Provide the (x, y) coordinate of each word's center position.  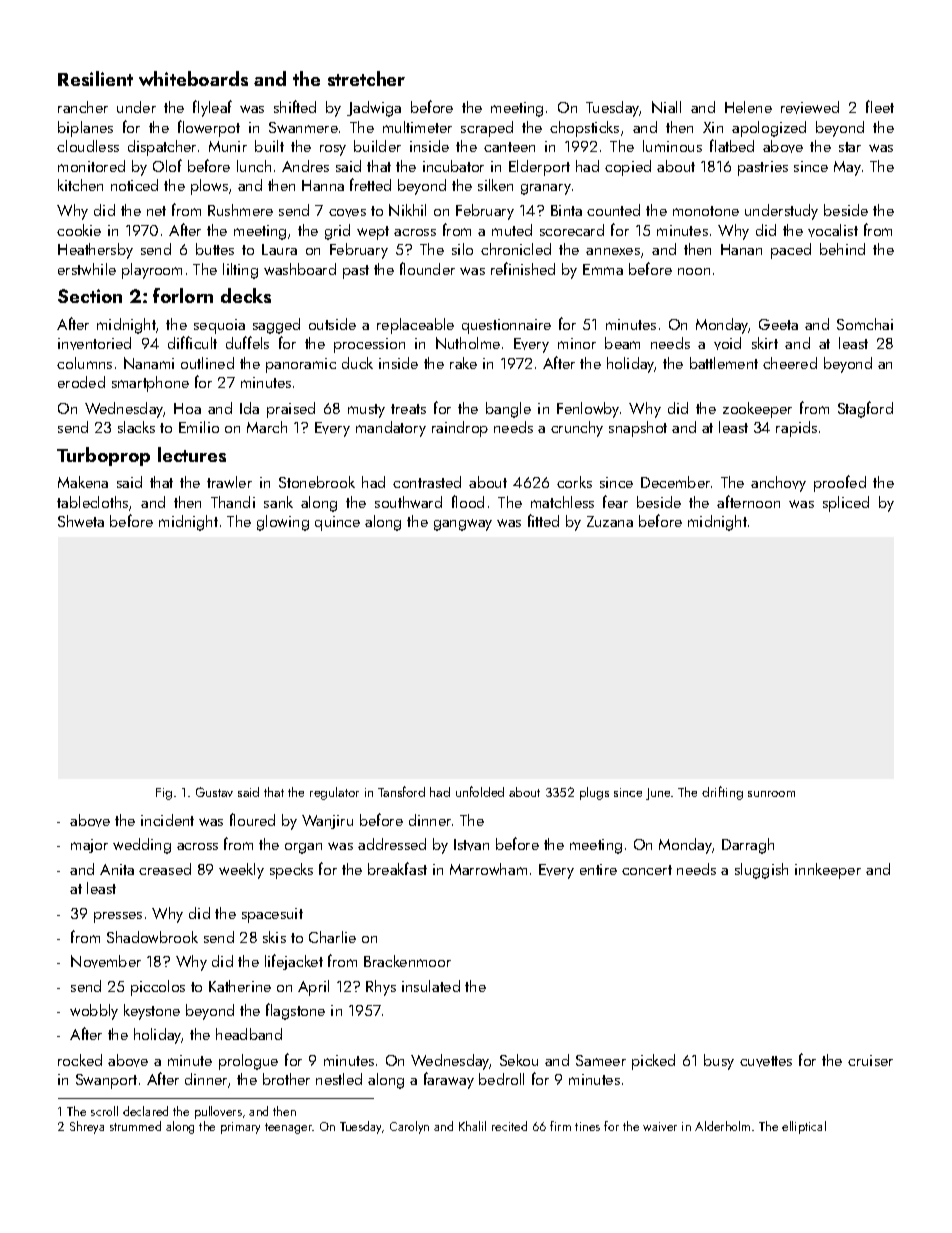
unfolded (480, 791)
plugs (594, 793)
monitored (91, 166)
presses (118, 917)
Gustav (214, 792)
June (658, 794)
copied (628, 168)
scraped (487, 129)
